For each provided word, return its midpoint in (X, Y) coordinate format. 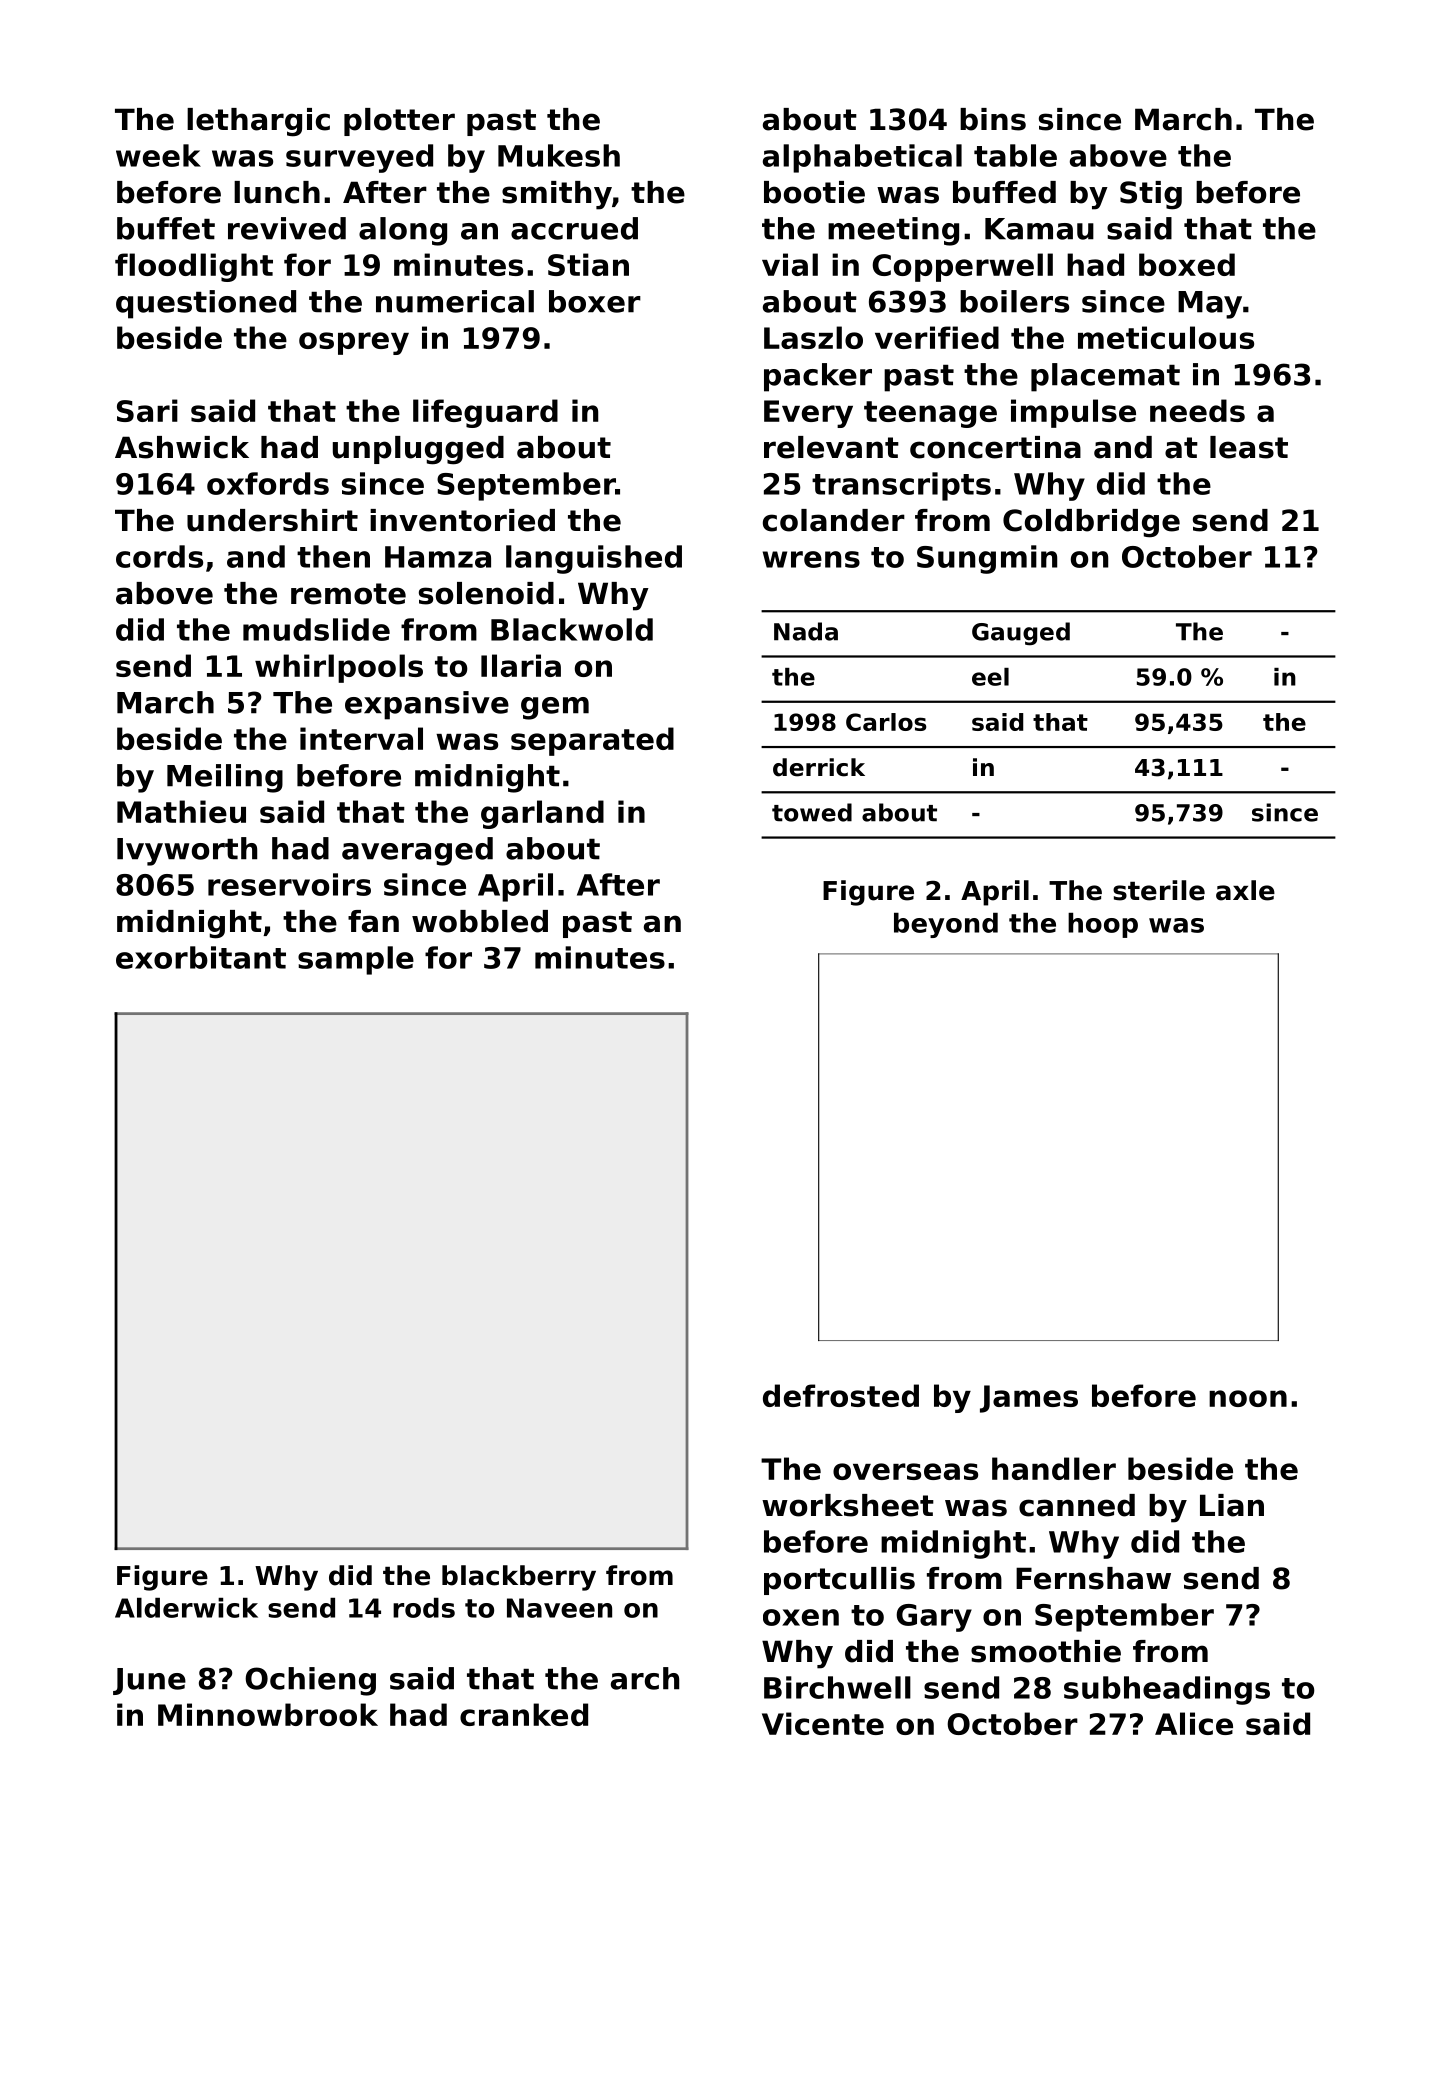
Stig (1151, 195)
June (149, 1681)
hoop (1103, 925)
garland (542, 814)
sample (356, 960)
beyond (946, 925)
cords (159, 556)
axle (1245, 890)
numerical (455, 301)
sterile (1159, 890)
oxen (801, 1617)
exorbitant (201, 957)
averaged (417, 851)
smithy (557, 195)
